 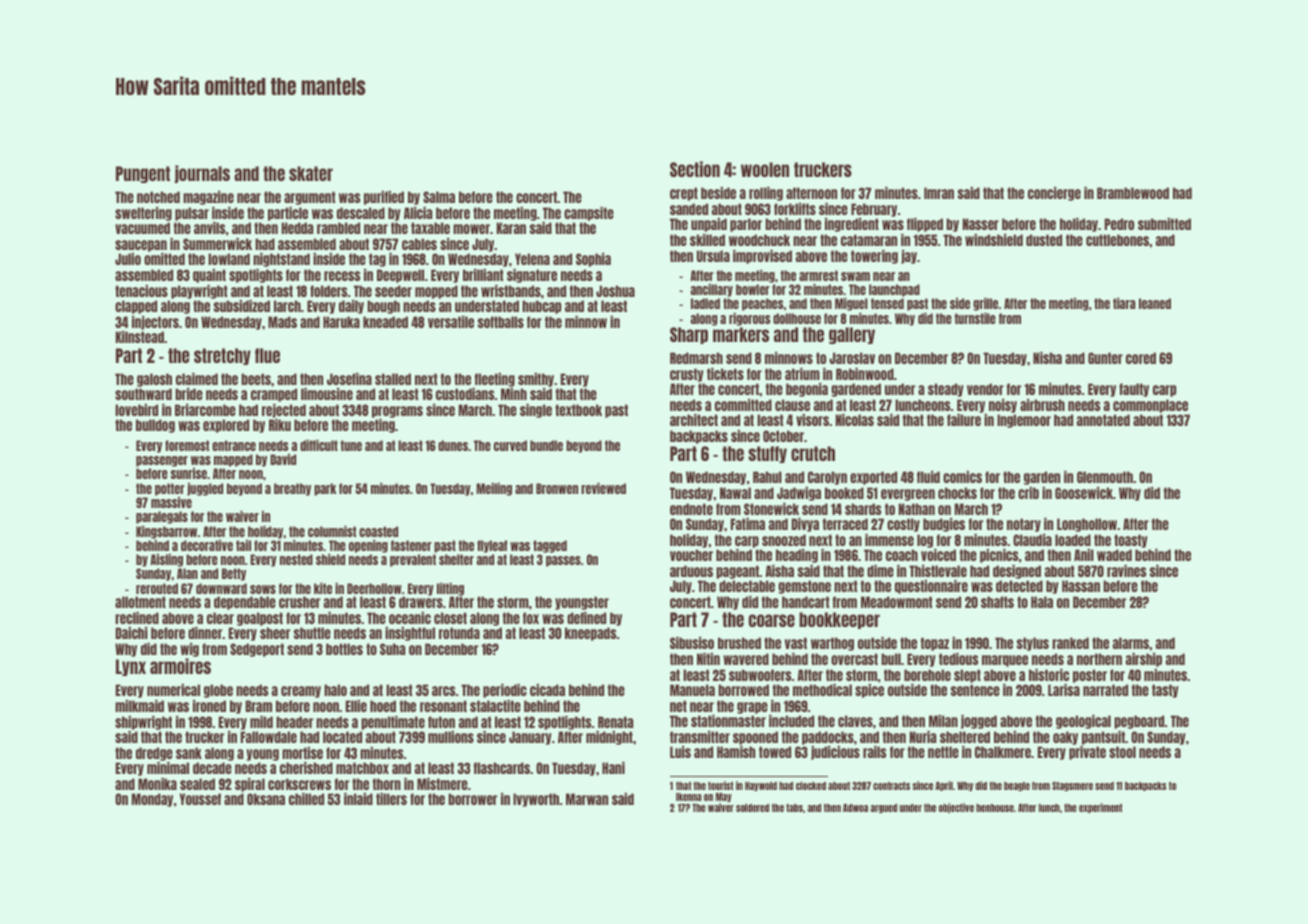 I want to click on notched, so click(x=158, y=197).
